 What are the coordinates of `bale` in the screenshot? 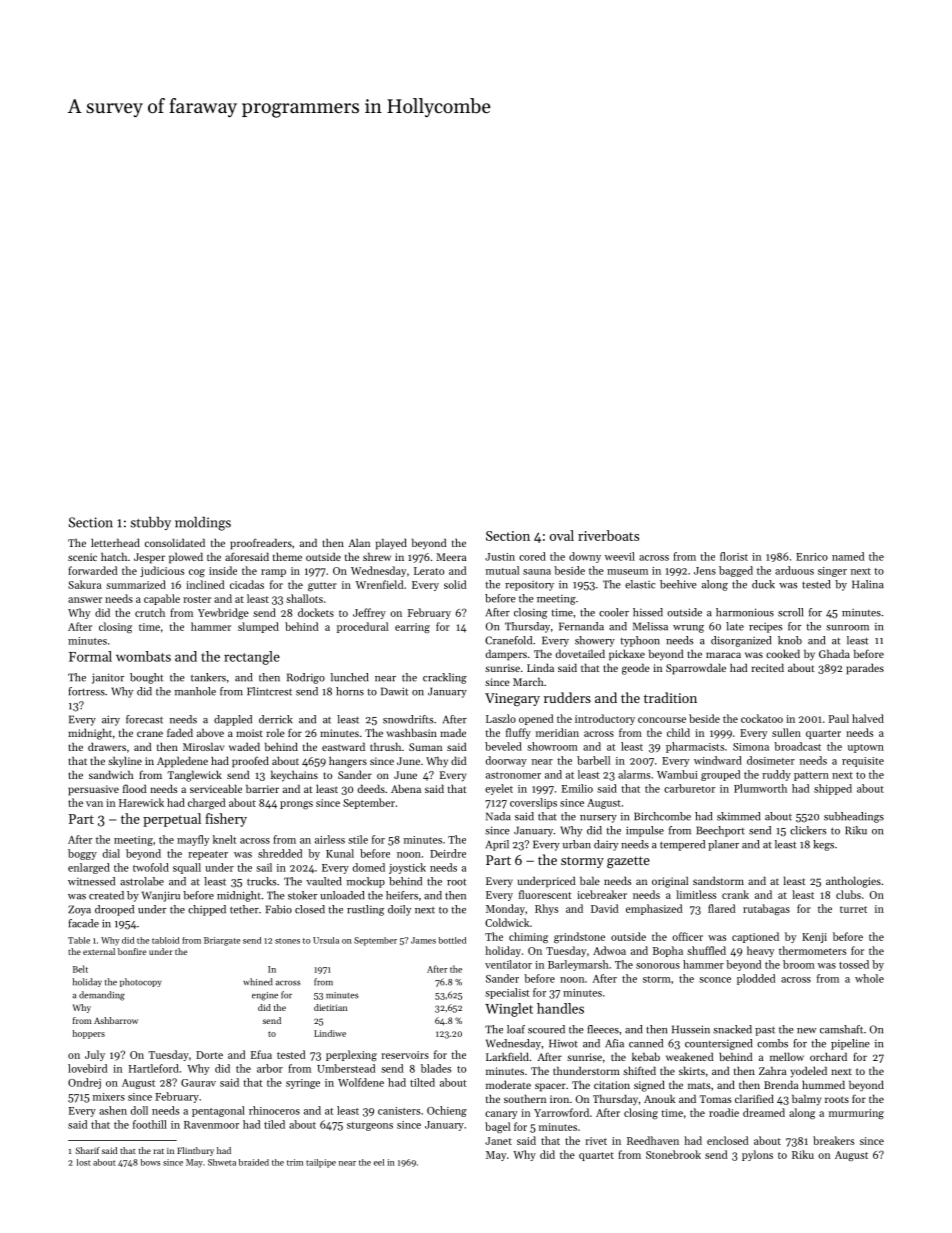 It's located at (590, 880).
